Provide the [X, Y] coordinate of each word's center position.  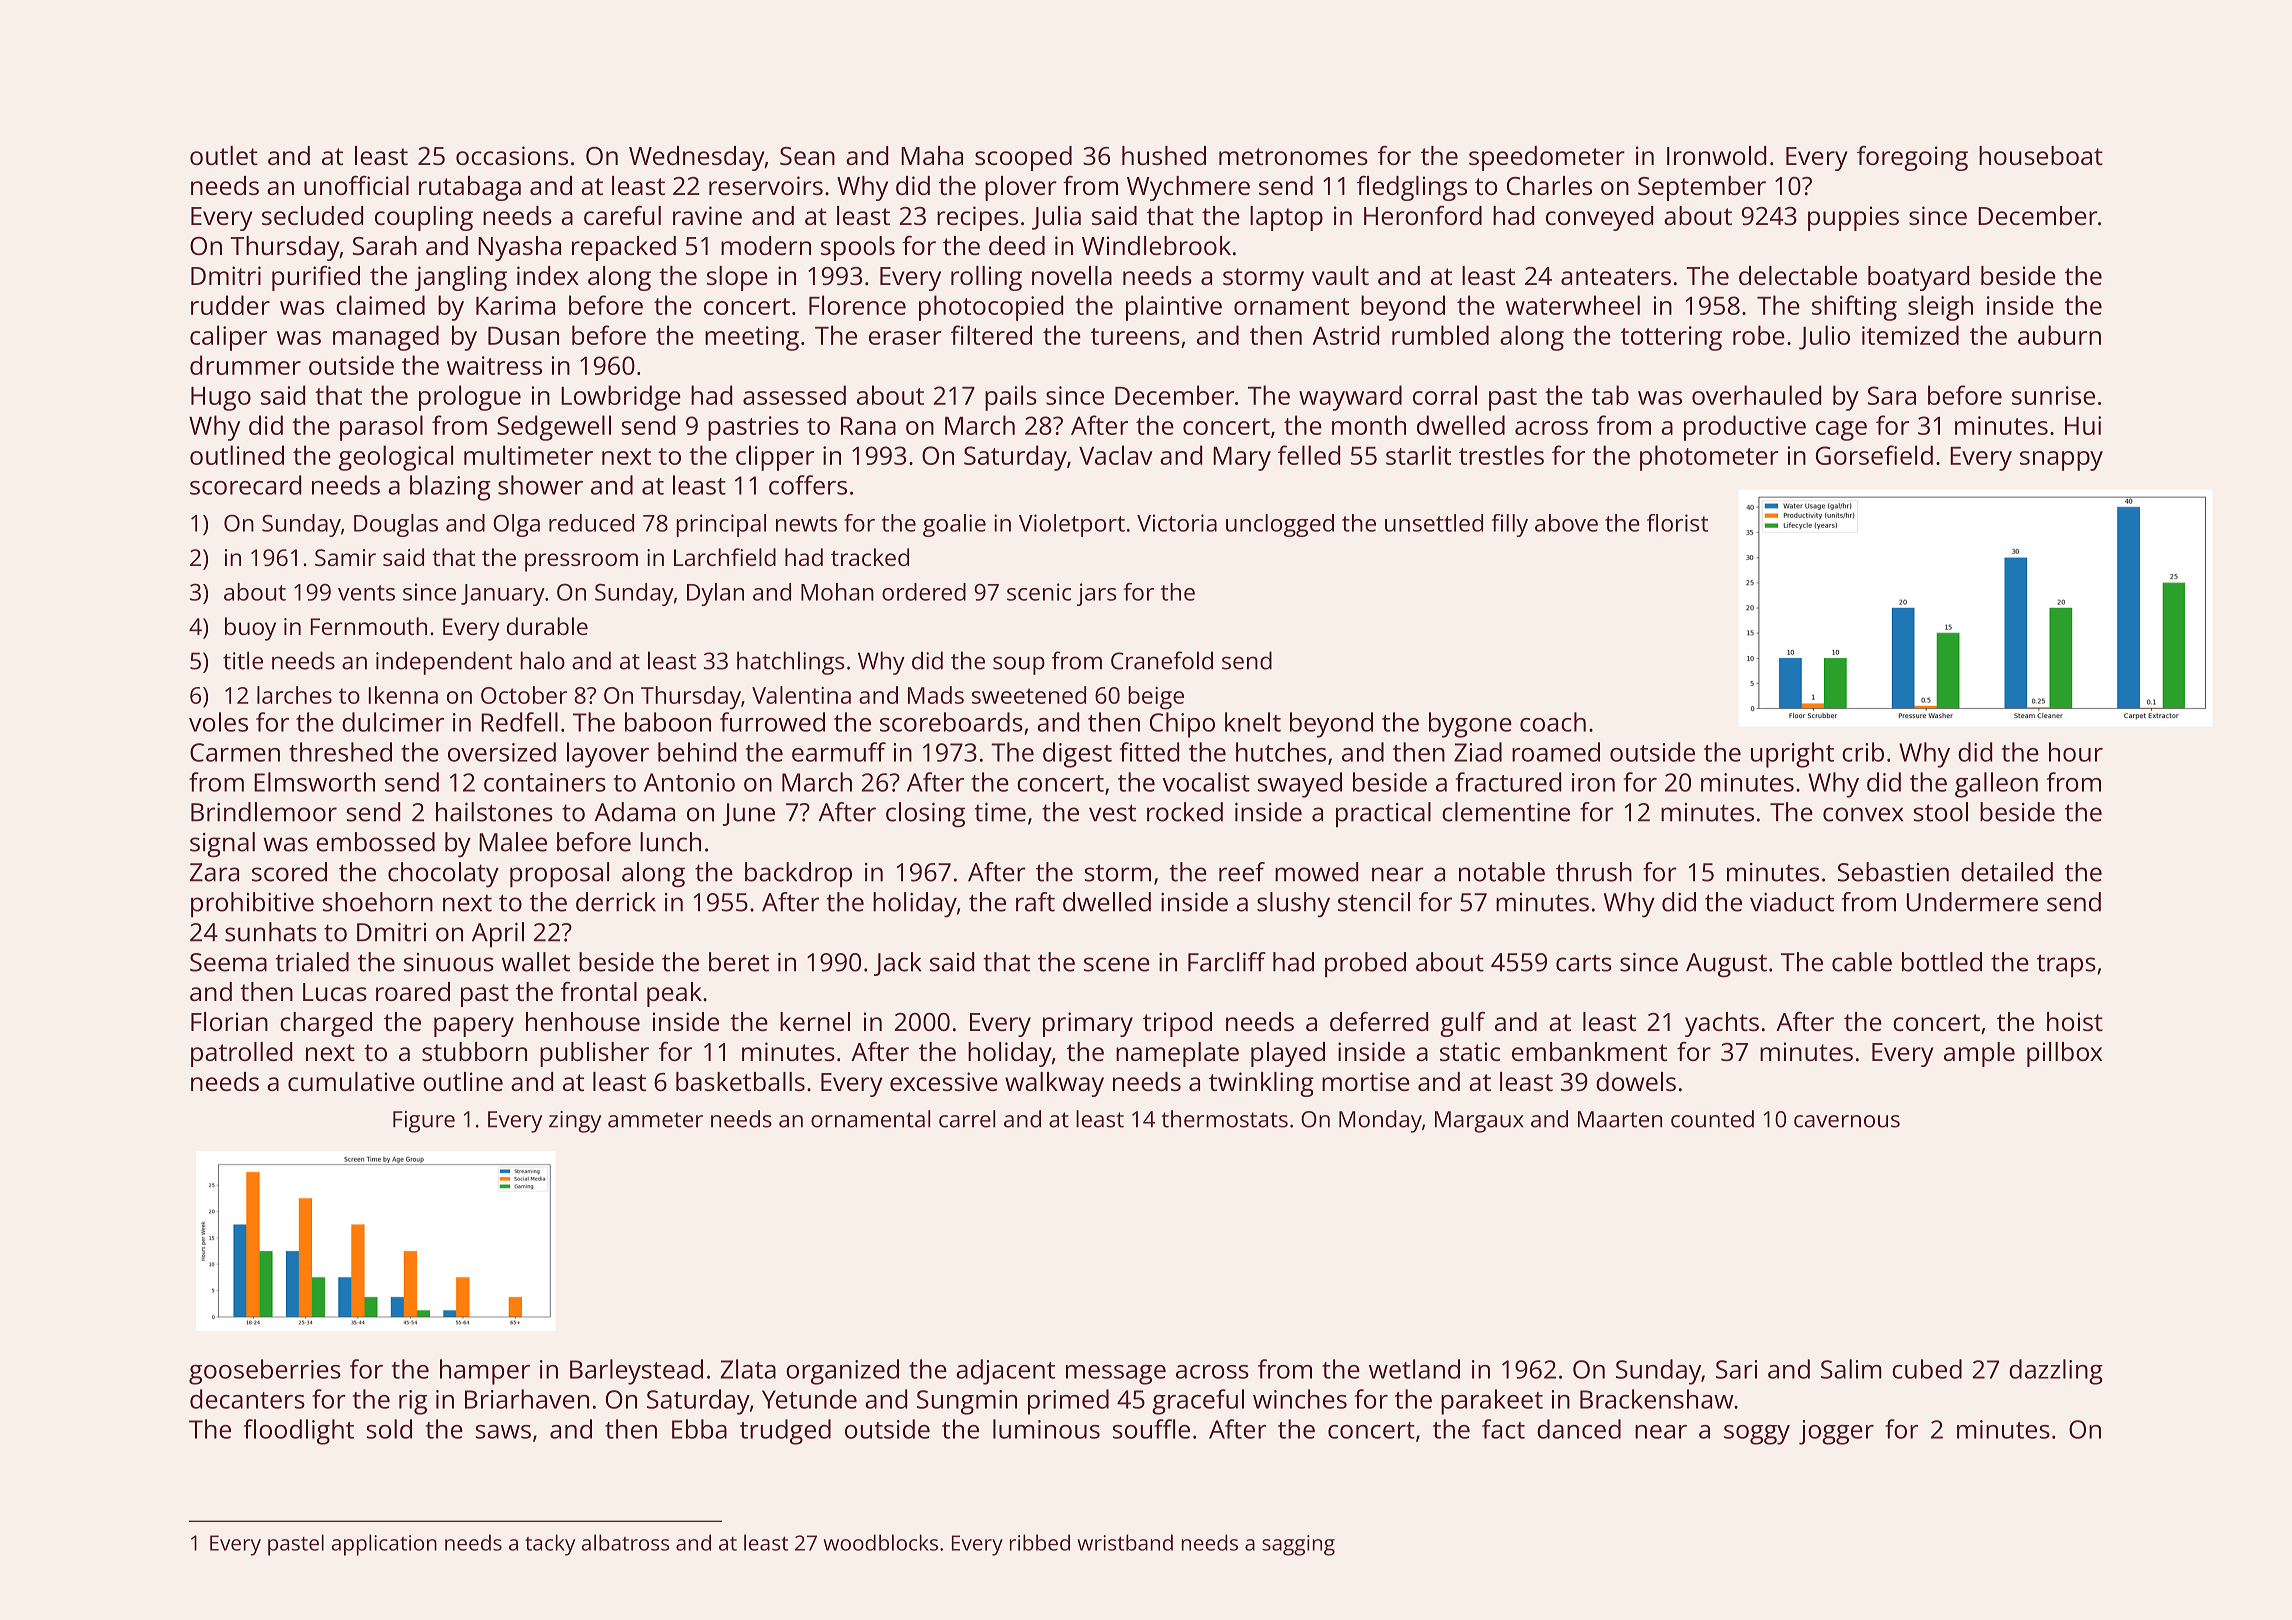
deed [1017, 245]
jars [1096, 594]
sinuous [449, 962]
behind [697, 752]
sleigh [1940, 308]
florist [1677, 523]
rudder [230, 305]
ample [1979, 1054]
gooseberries [265, 1372]
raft [1035, 902]
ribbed [1040, 1542]
